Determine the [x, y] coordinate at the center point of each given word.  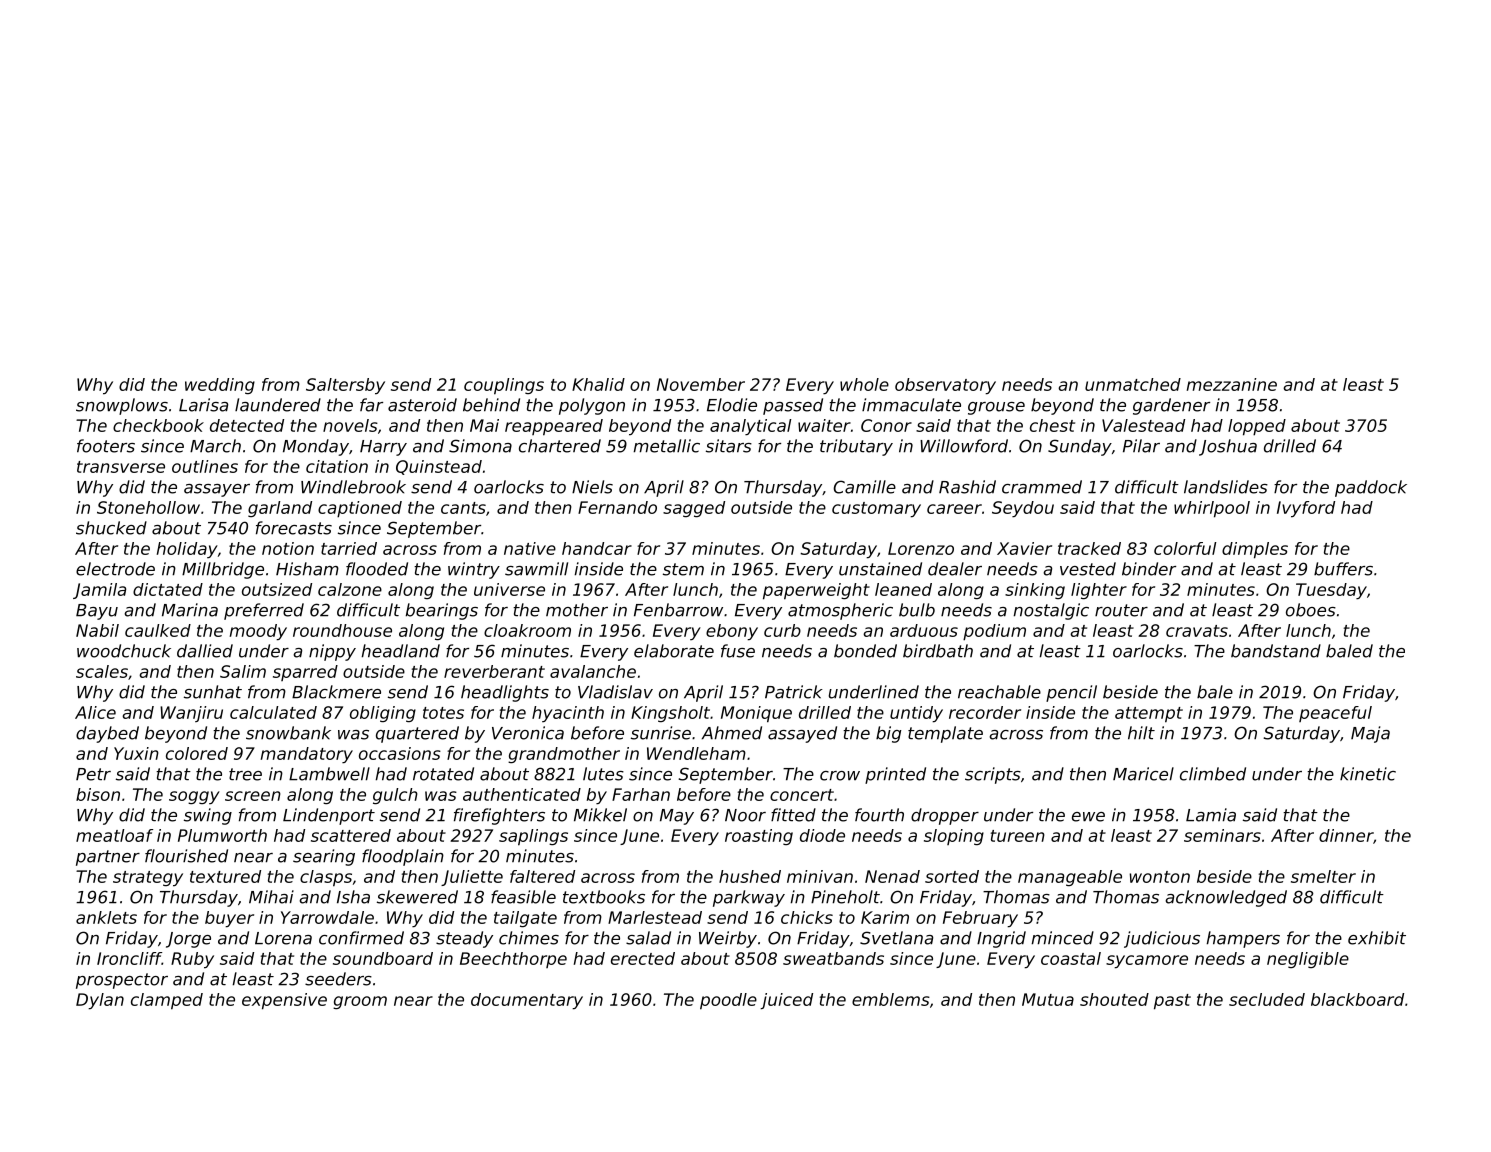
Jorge [188, 940]
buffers [1343, 569]
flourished [186, 856]
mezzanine [1231, 384]
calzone [350, 589]
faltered [542, 876]
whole [864, 384]
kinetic [1368, 774]
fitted [793, 815]
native [530, 548]
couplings [504, 386]
